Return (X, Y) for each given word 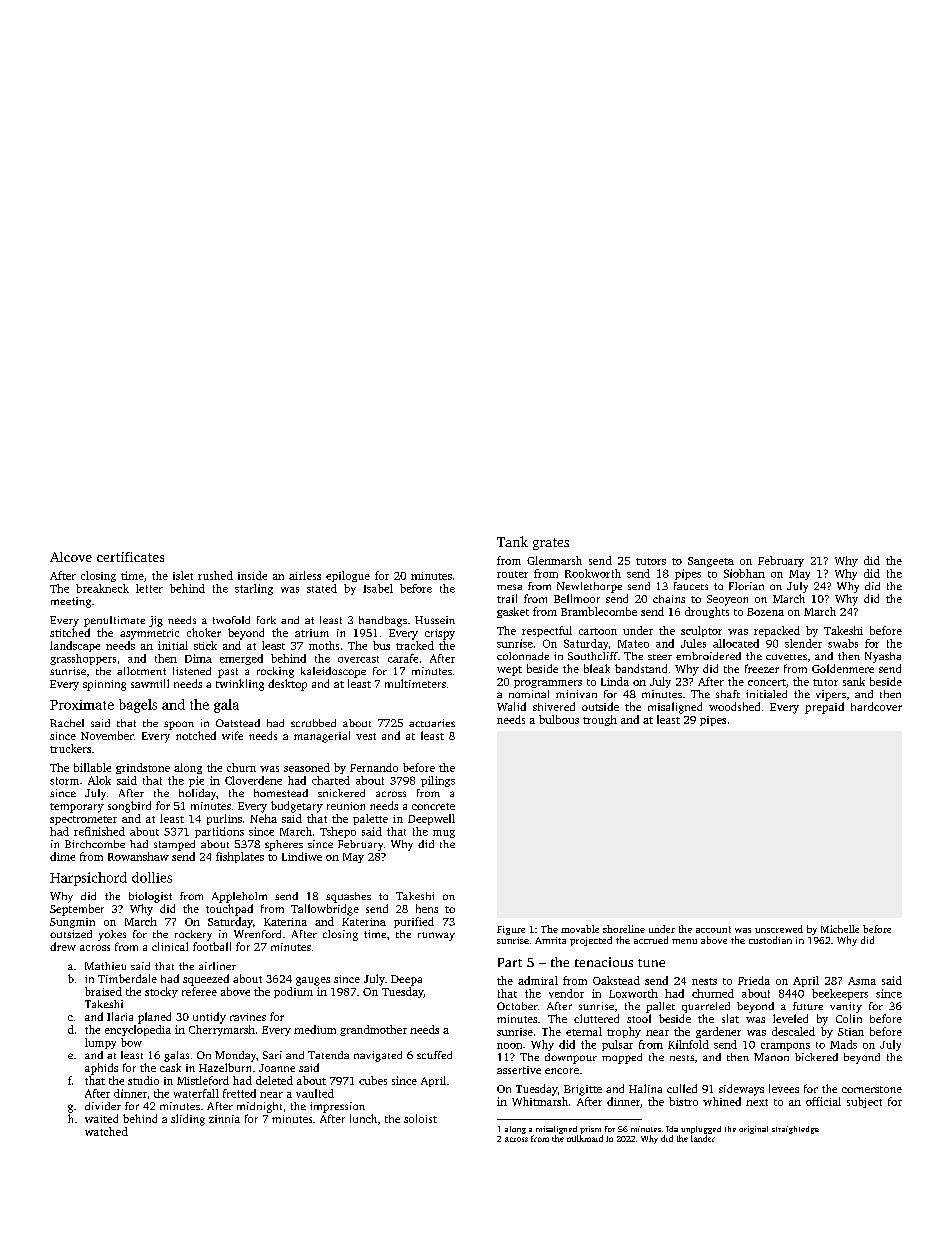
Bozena (765, 612)
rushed (215, 575)
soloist (420, 1118)
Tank (512, 541)
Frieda (754, 980)
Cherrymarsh (222, 1030)
